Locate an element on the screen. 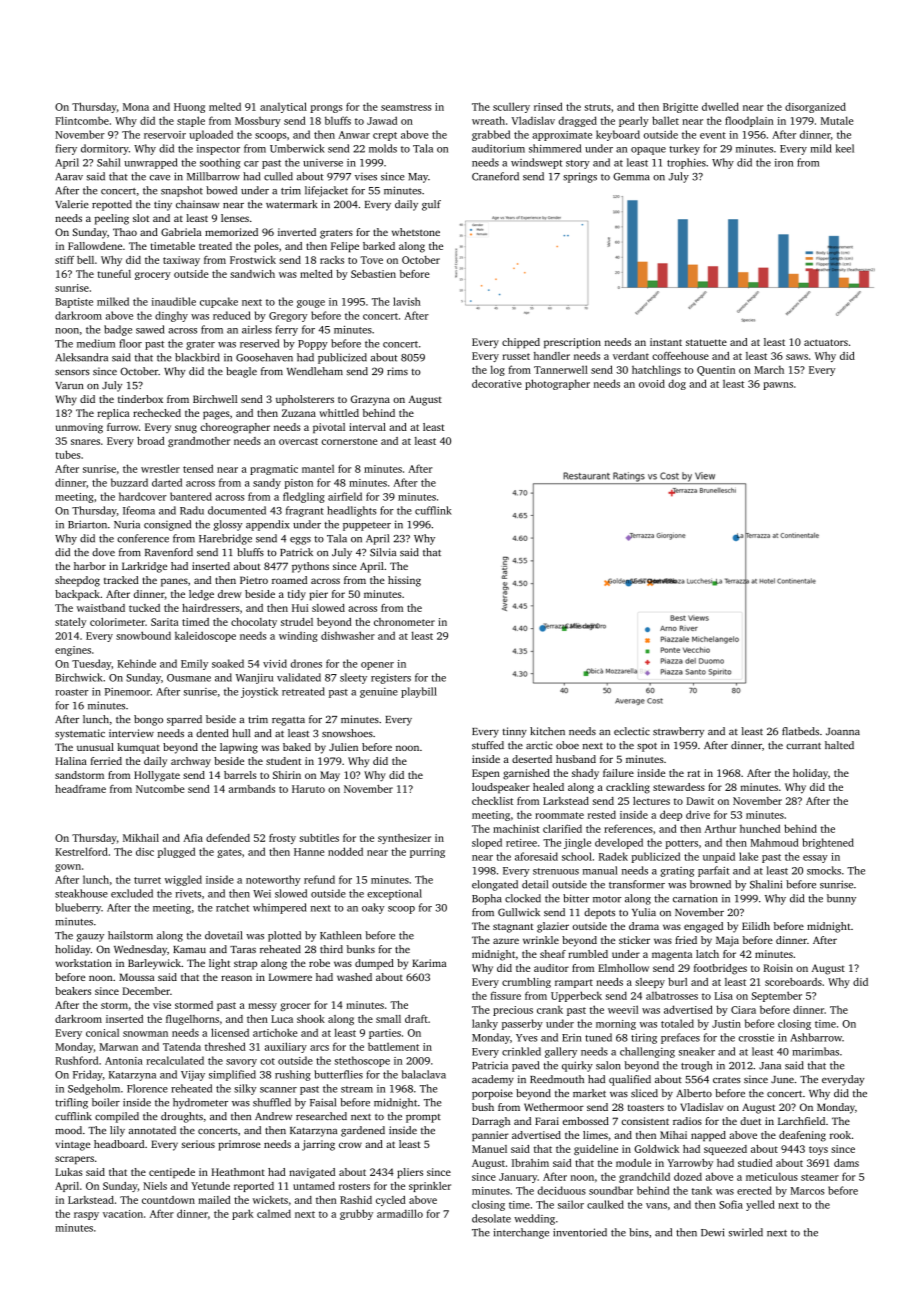 The height and width of the screenshot is (1308, 924). disorganized is located at coordinates (815, 107).
